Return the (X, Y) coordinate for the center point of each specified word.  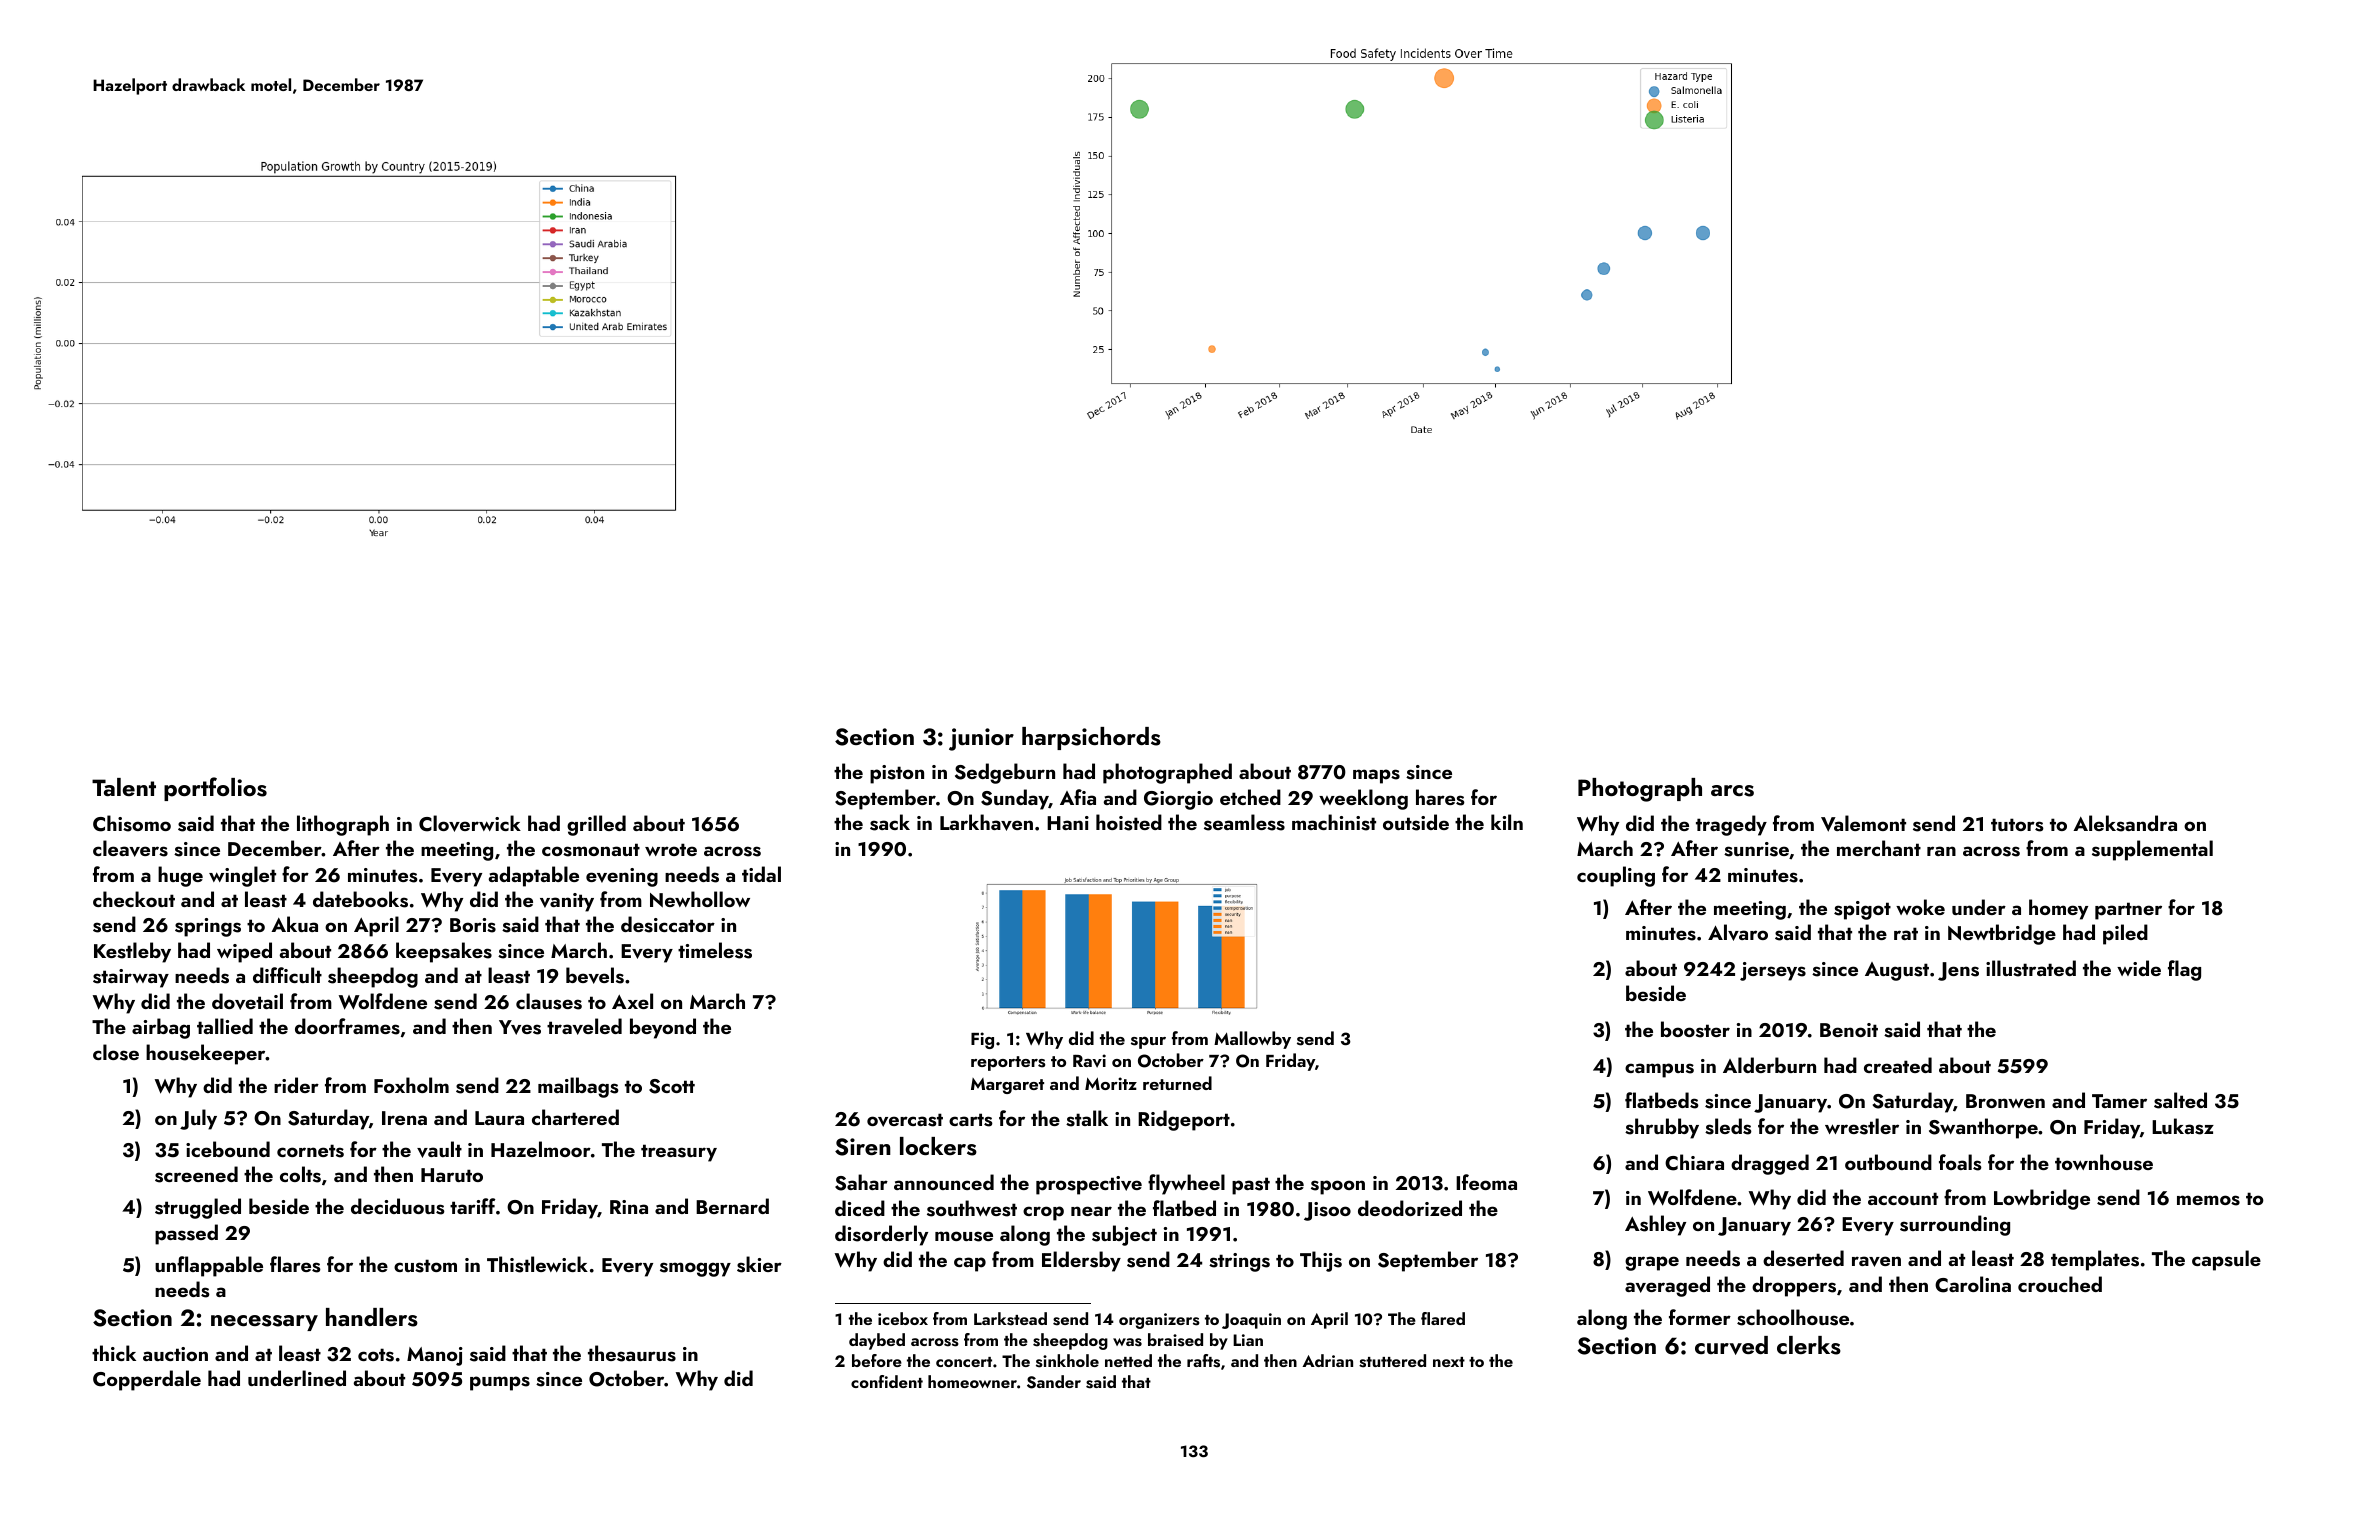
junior (981, 739)
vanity (567, 902)
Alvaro (1738, 932)
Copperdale (147, 1380)
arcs (1732, 791)
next (1449, 1362)
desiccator (668, 924)
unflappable (209, 1266)
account (1903, 1198)
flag (2184, 970)
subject (1124, 1235)
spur (1148, 1042)
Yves (520, 1027)
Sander (1054, 1382)
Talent (124, 787)
